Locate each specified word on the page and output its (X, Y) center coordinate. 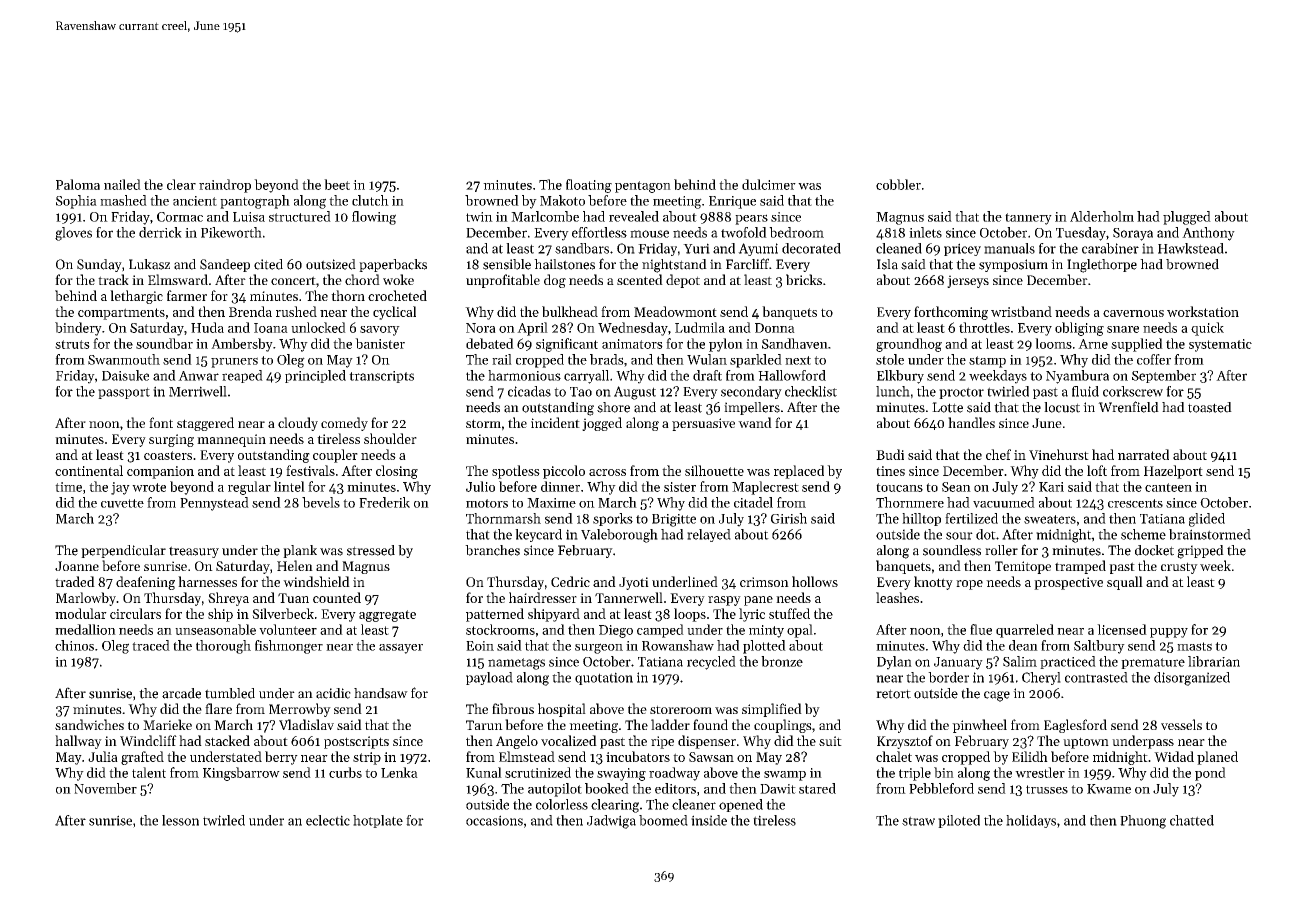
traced (151, 645)
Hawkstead (1191, 248)
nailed (122, 184)
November (105, 788)
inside (709, 820)
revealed (634, 216)
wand (755, 422)
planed (1217, 758)
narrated (1143, 454)
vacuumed (1004, 502)
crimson (764, 582)
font (161, 422)
